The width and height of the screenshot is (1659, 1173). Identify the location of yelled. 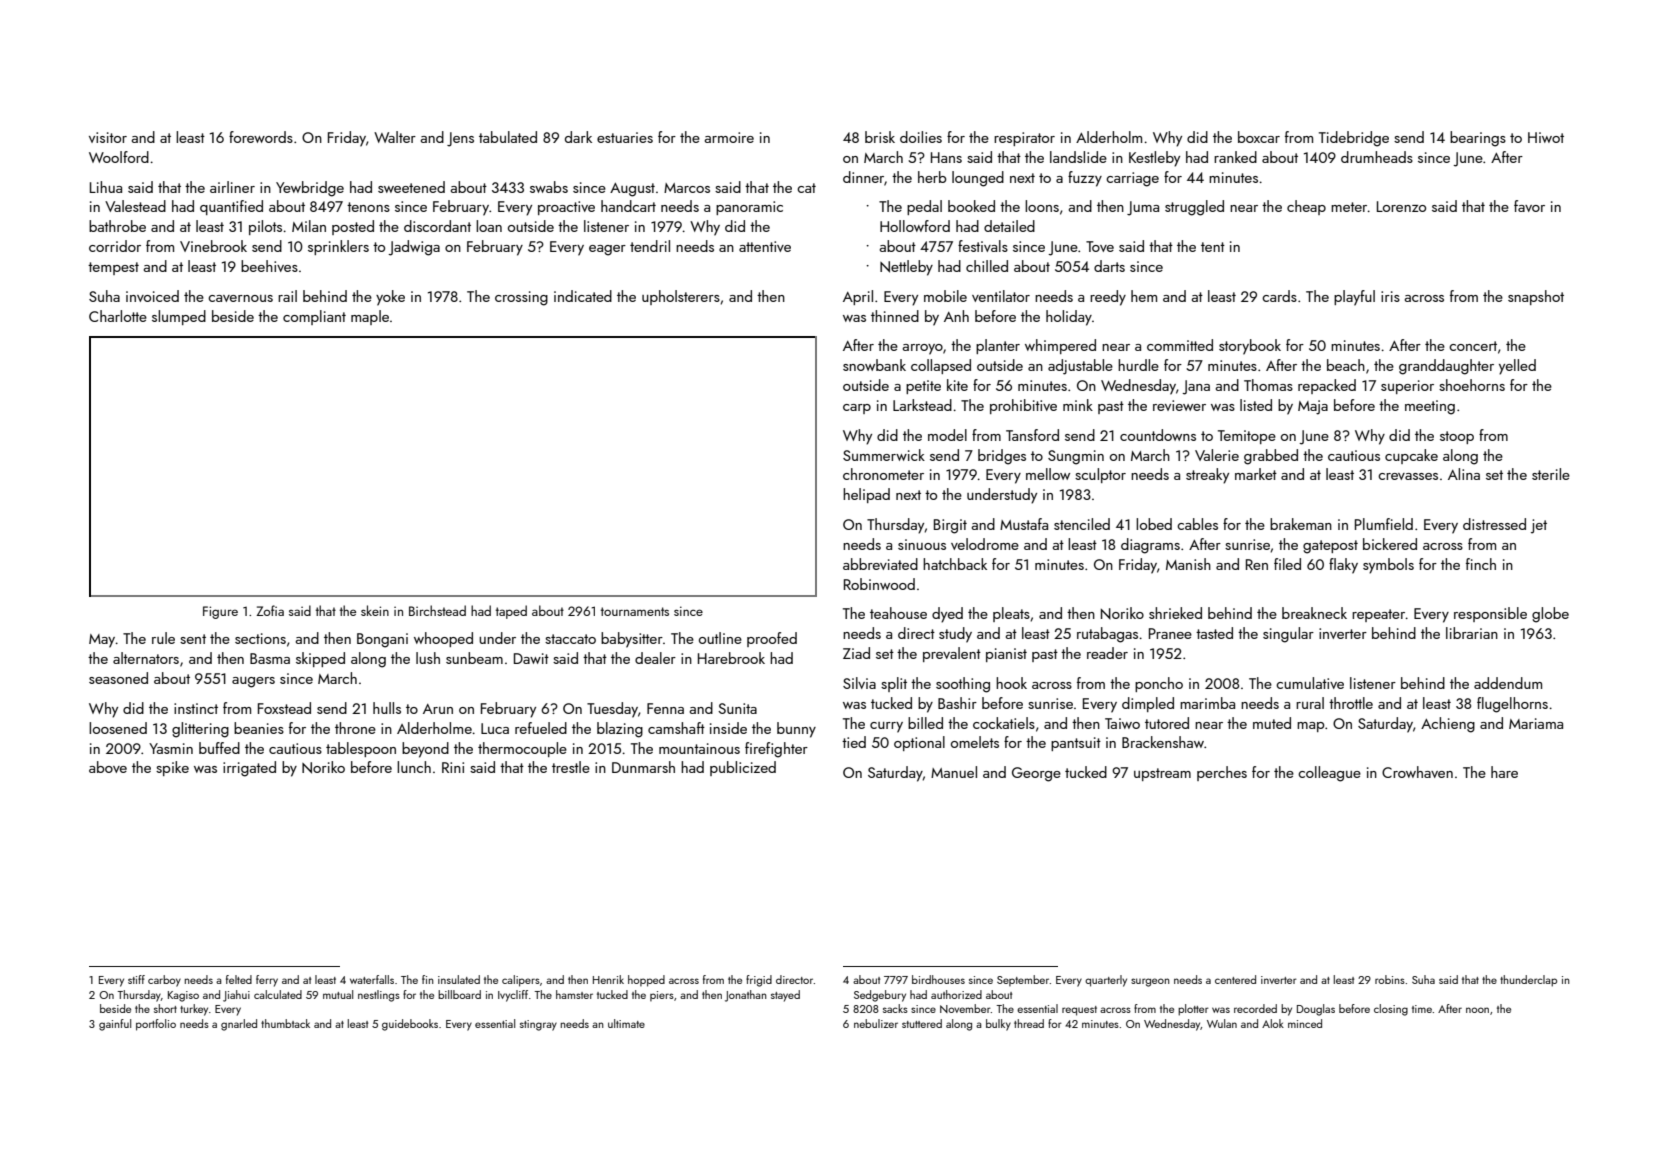
(1517, 367).
